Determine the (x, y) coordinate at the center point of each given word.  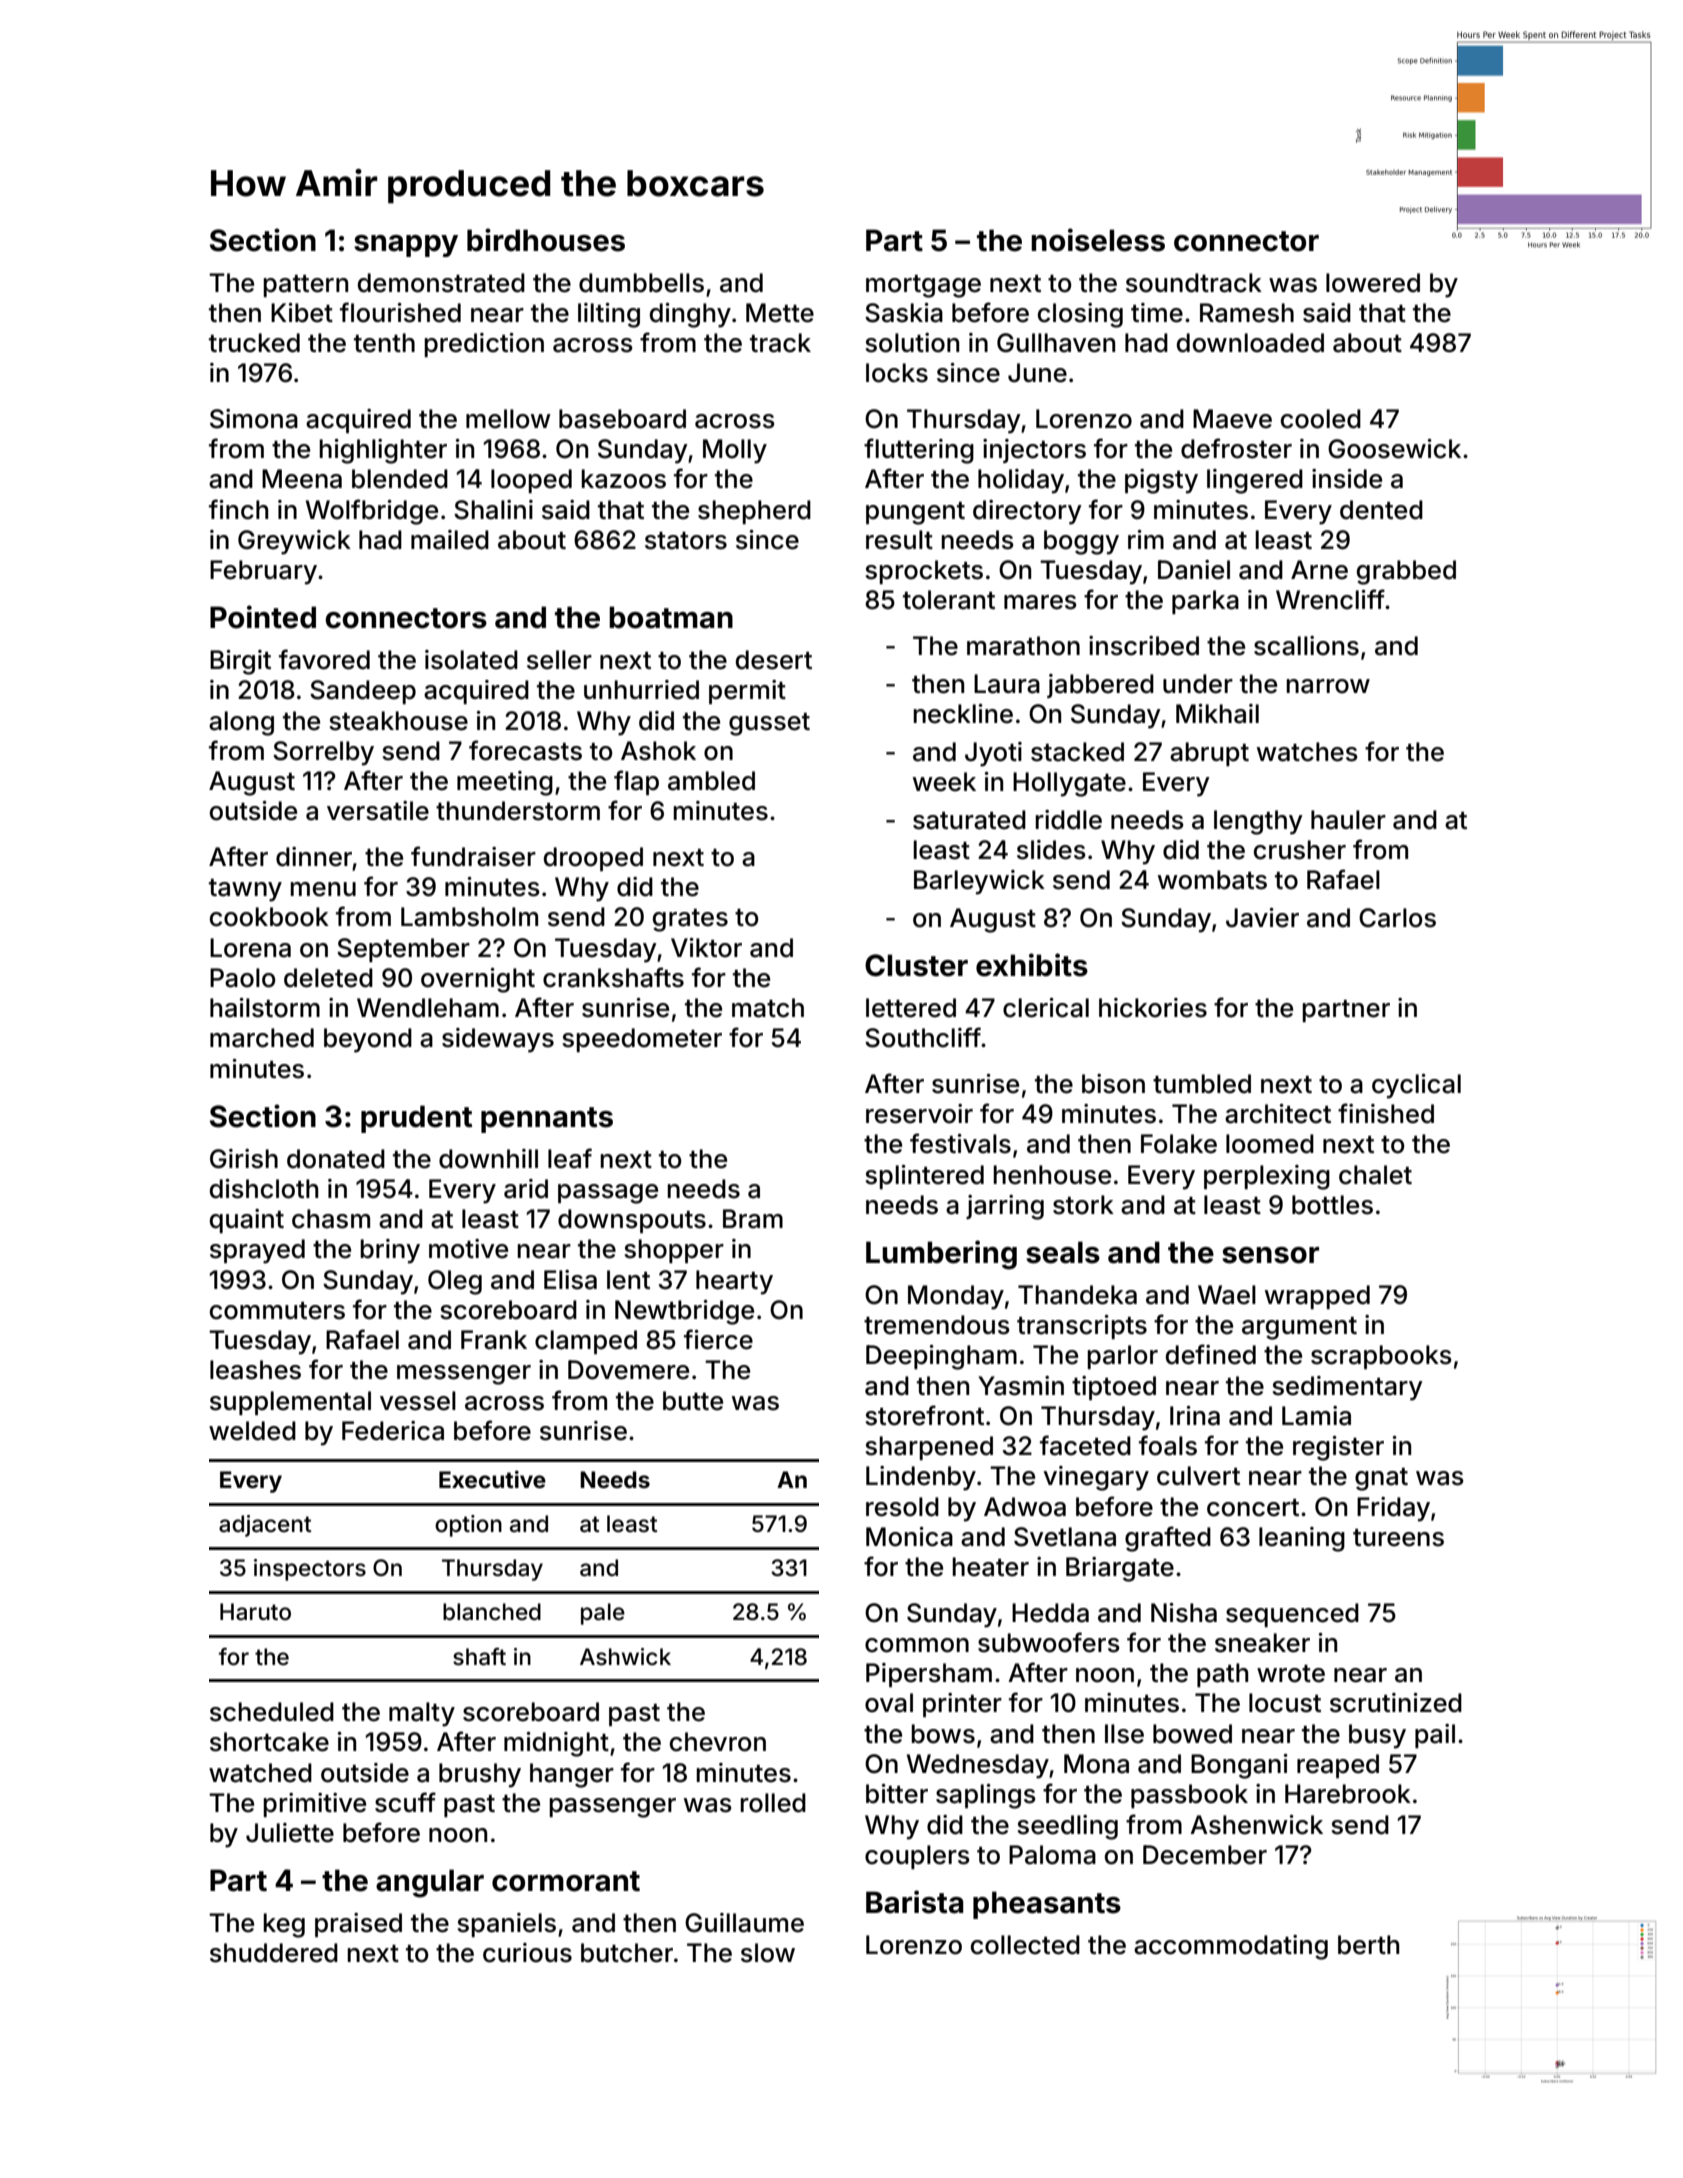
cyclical (1416, 1086)
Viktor (706, 948)
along (241, 723)
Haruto (255, 1612)
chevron (718, 1742)
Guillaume (744, 1923)
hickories (1153, 1008)
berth (1368, 1945)
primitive (314, 1805)
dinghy (690, 315)
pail (1435, 1736)
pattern (305, 286)
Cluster (916, 965)
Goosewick (1394, 449)
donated (336, 1159)
